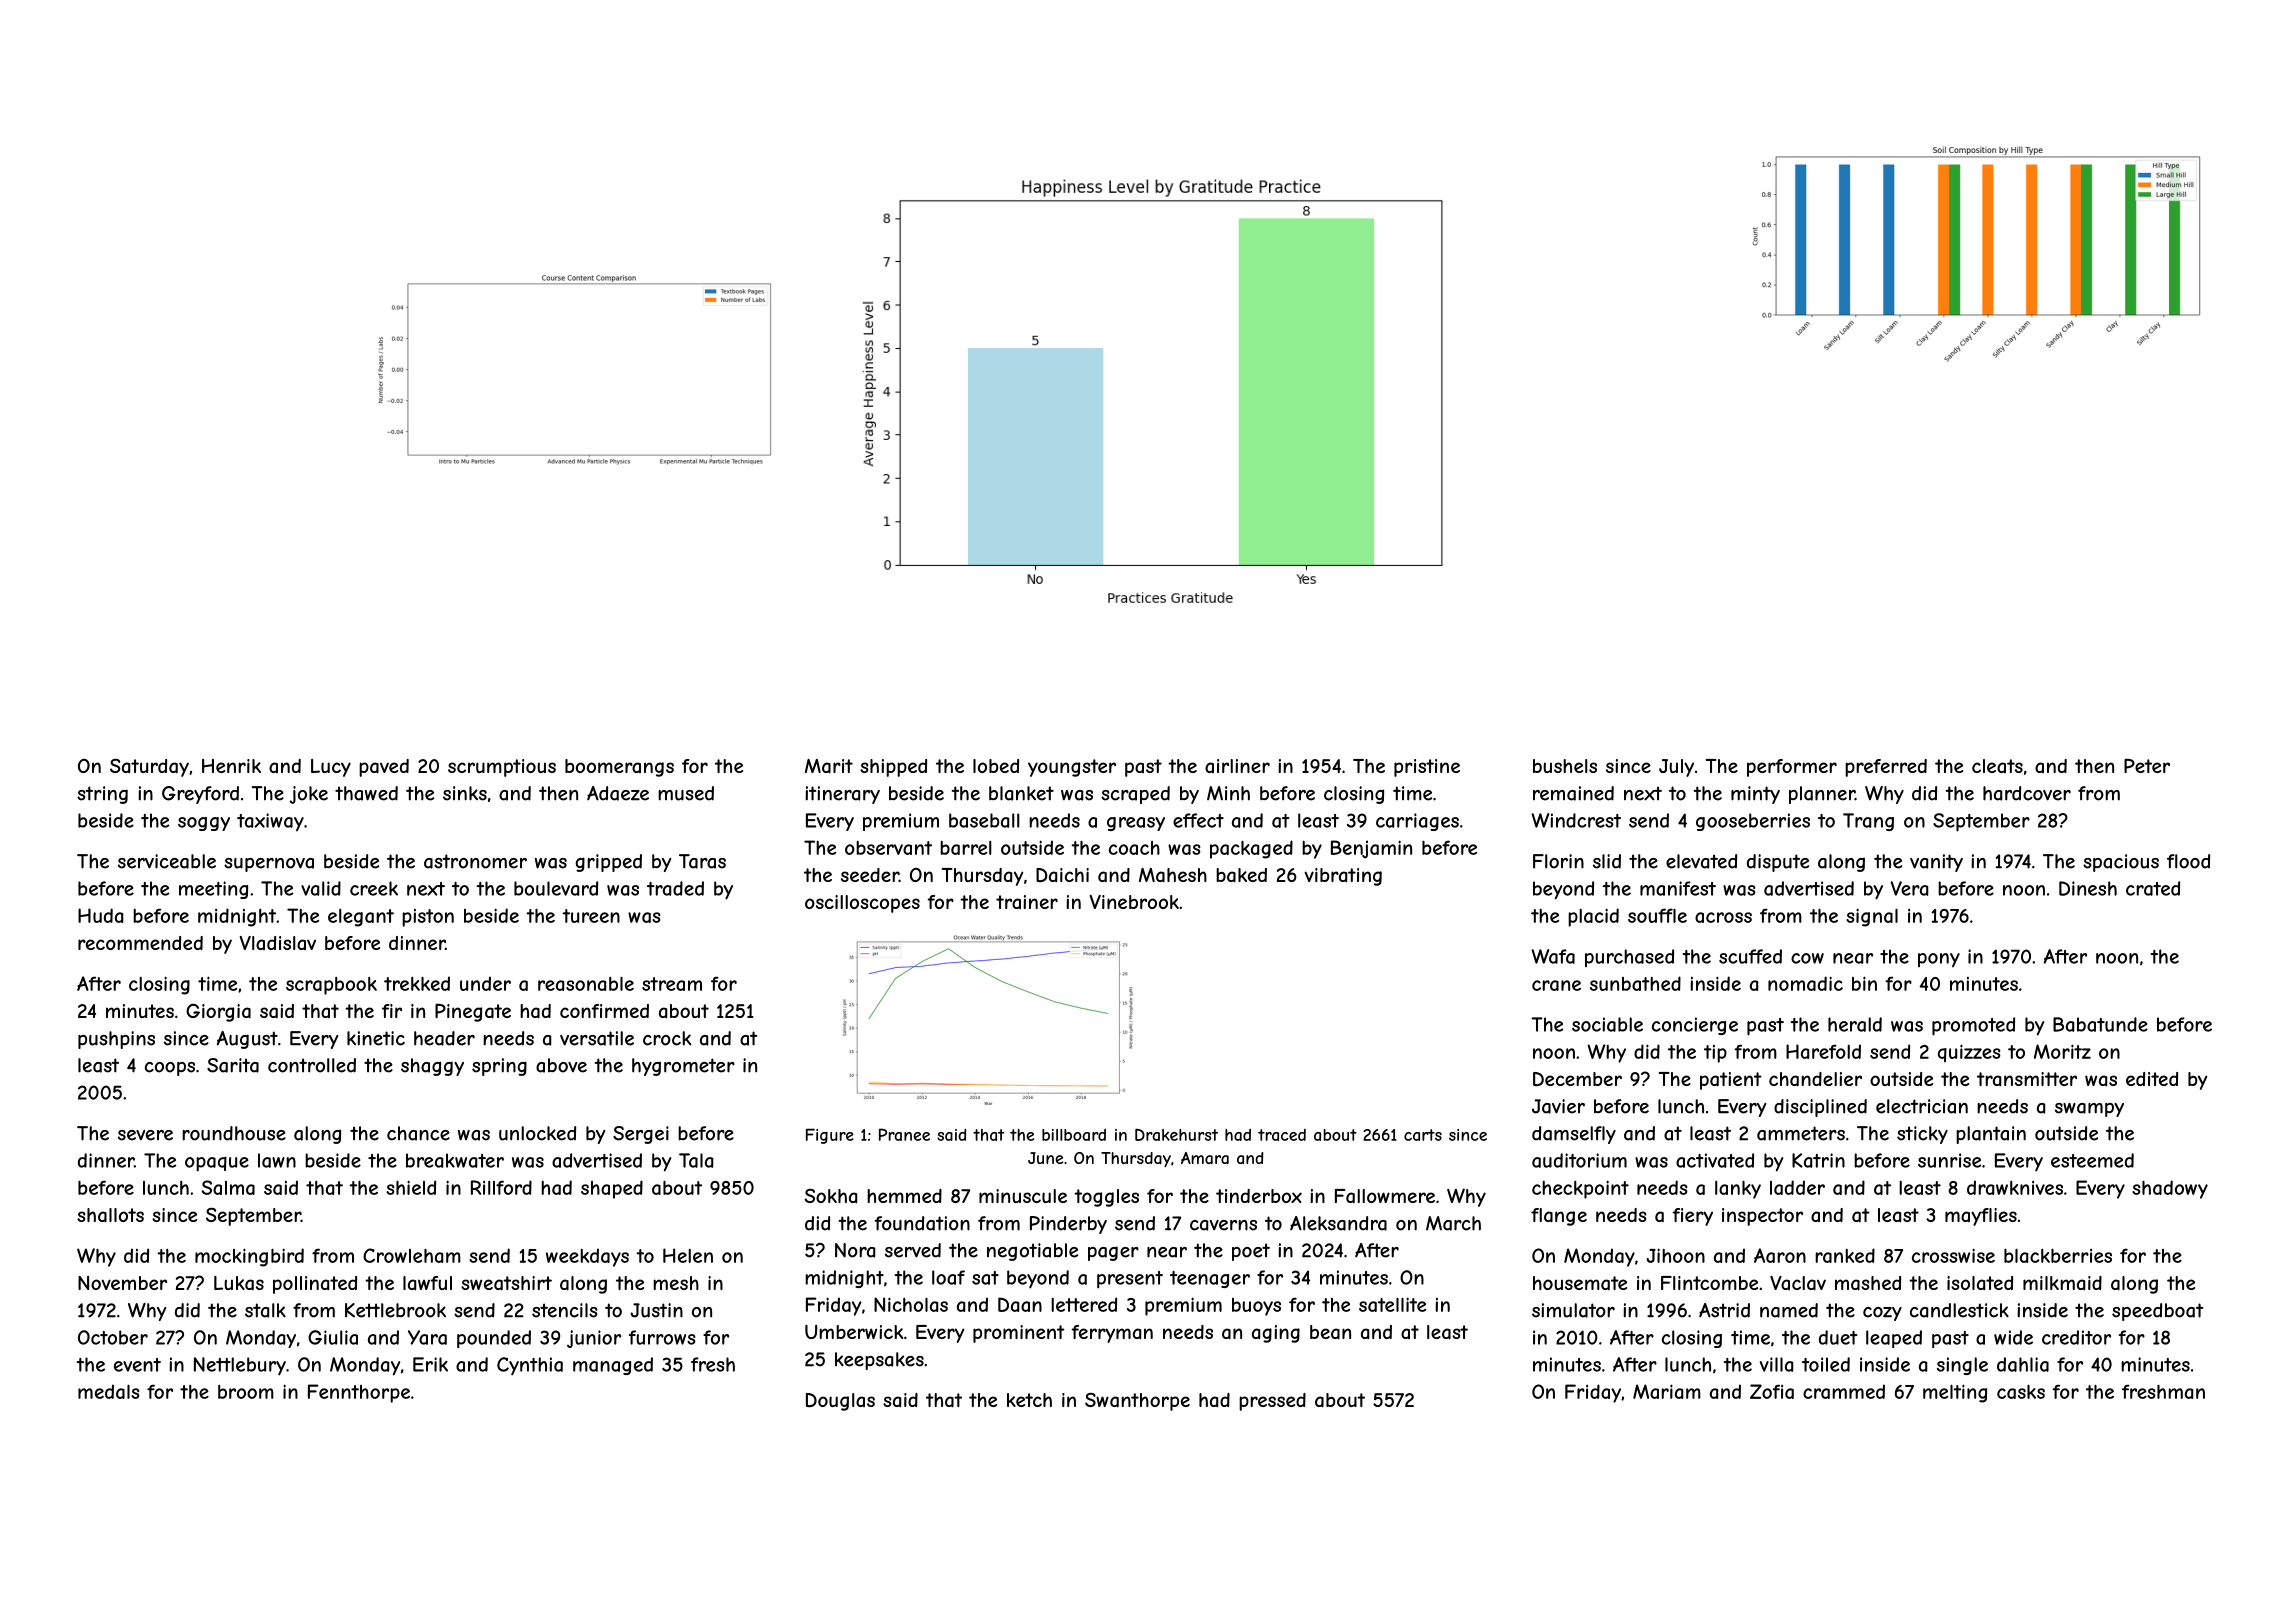 This page has height=1620, width=2292. I want to click on Fallowmere, so click(1385, 1196).
